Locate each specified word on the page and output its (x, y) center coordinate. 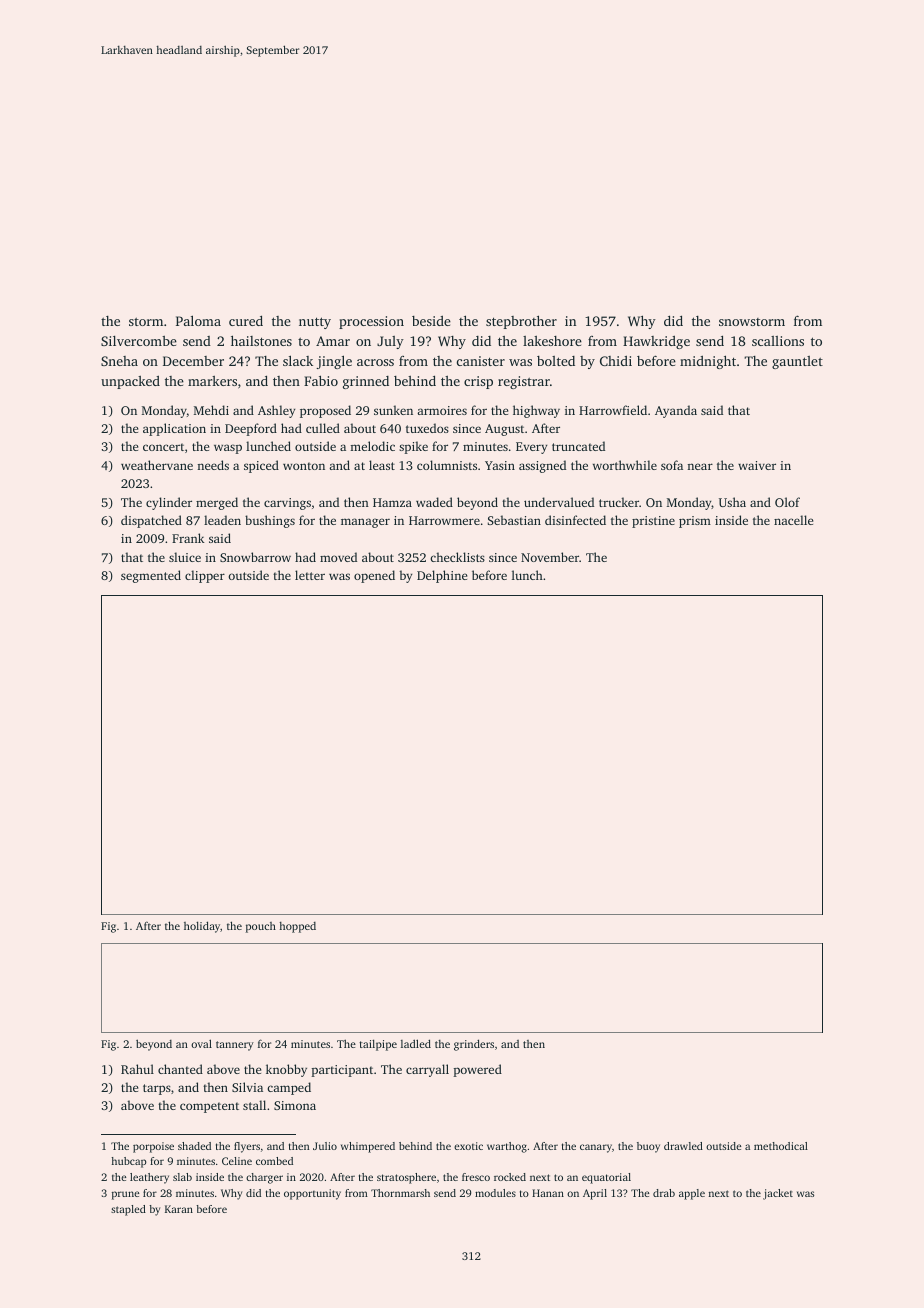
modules (495, 1193)
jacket (778, 1194)
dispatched (151, 521)
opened (374, 576)
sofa (672, 465)
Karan (179, 1209)
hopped (297, 927)
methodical (781, 1146)
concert (163, 447)
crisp (478, 382)
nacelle (793, 520)
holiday (202, 927)
